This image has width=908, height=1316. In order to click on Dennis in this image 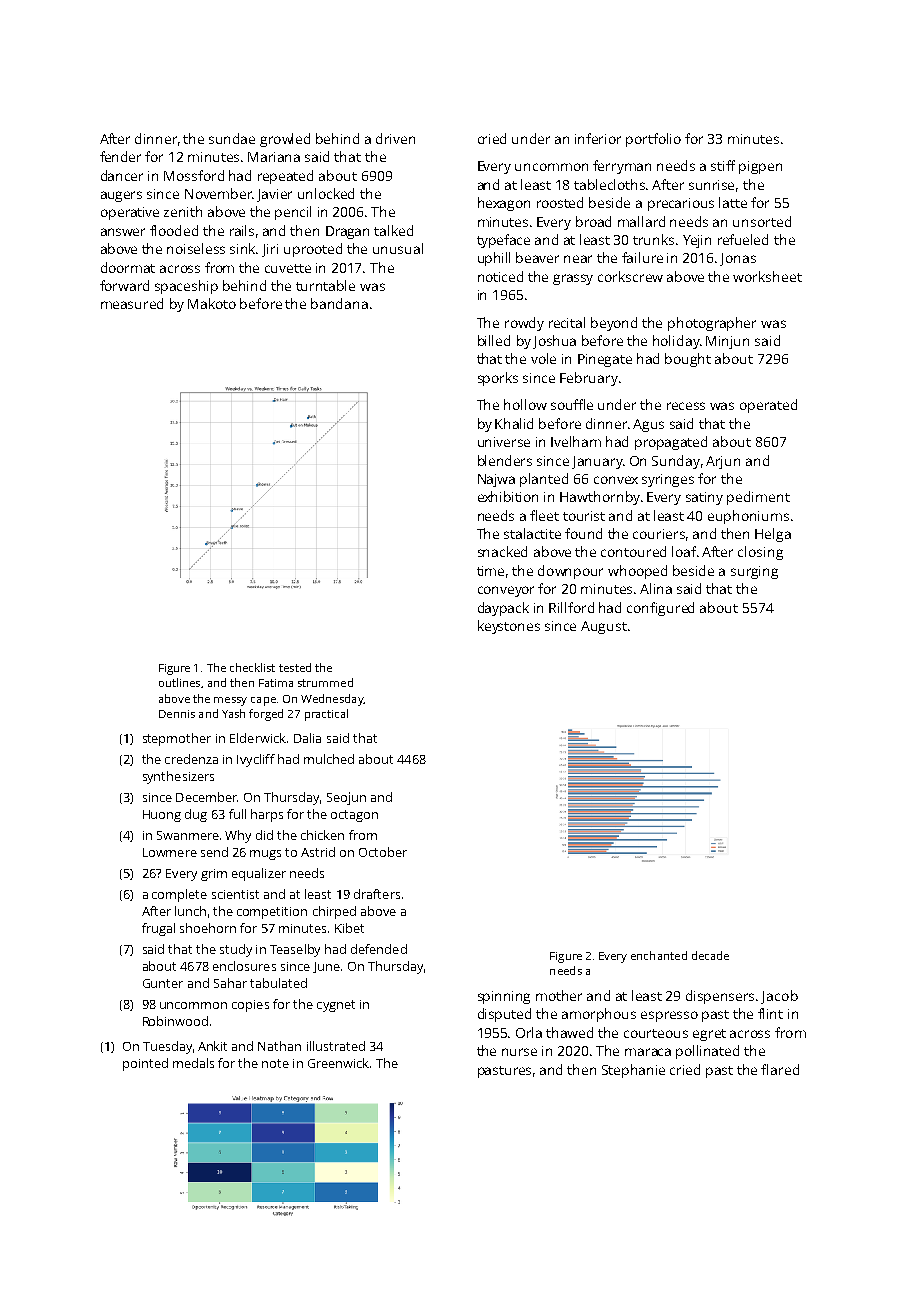, I will do `click(177, 714)`.
